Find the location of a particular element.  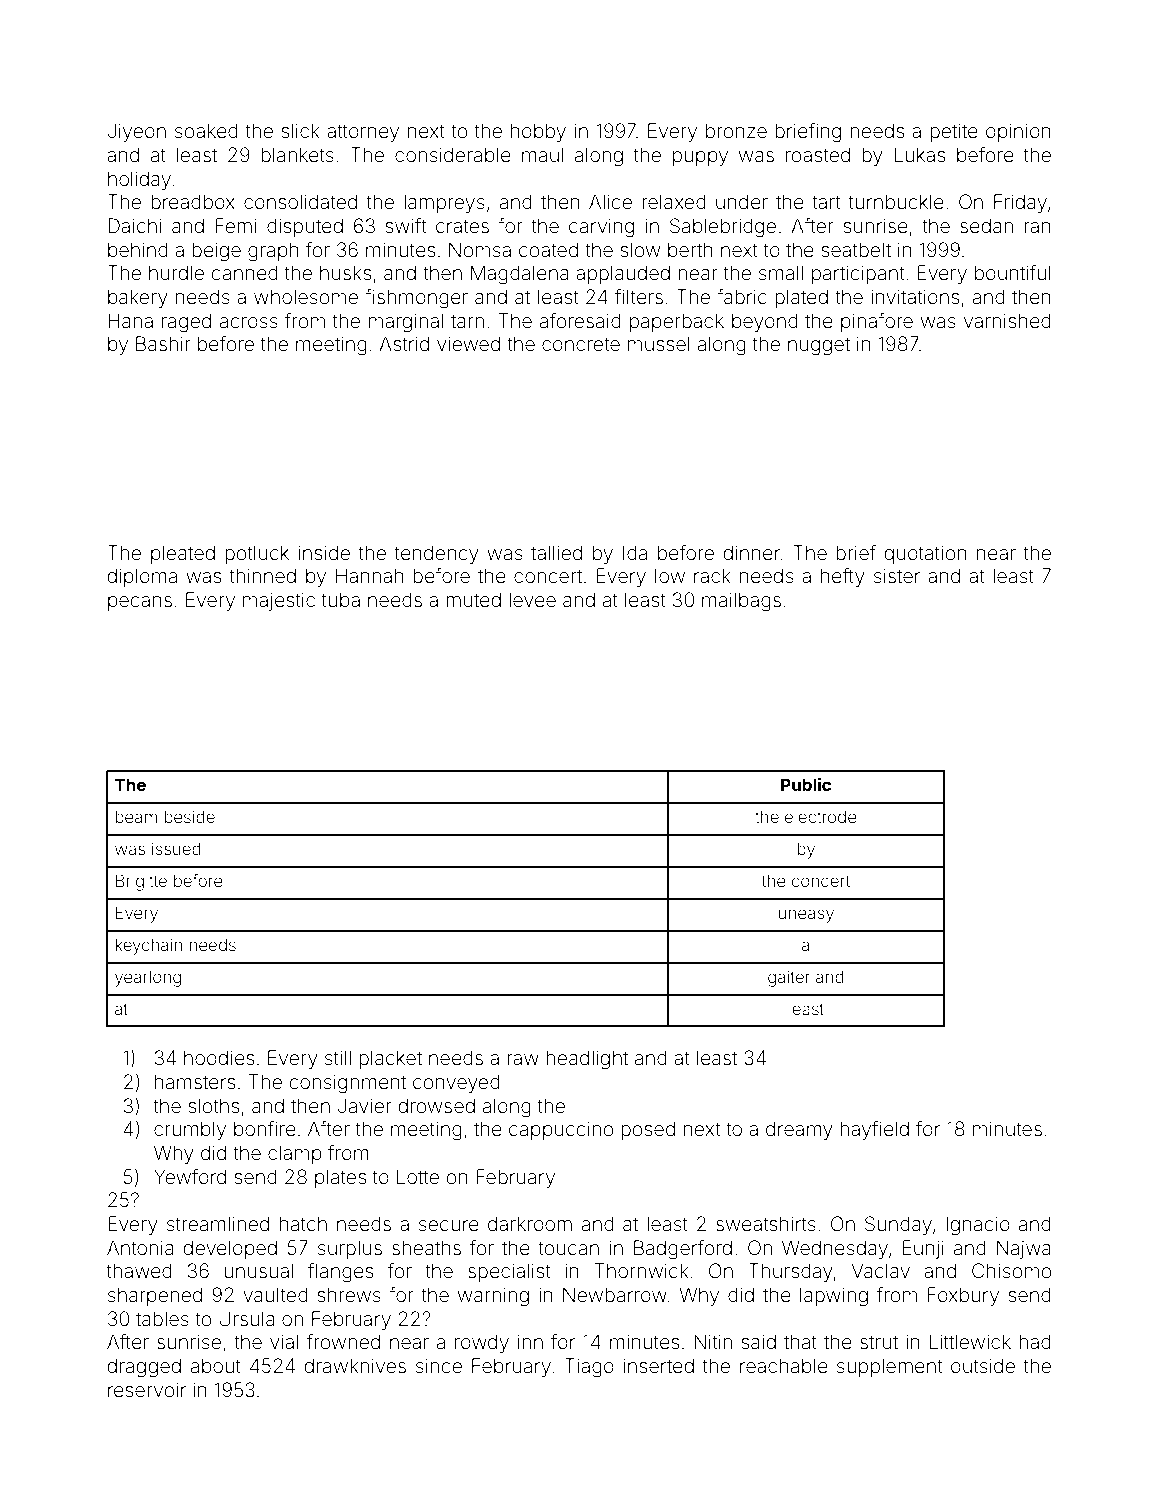

bountiful is located at coordinates (1013, 272).
